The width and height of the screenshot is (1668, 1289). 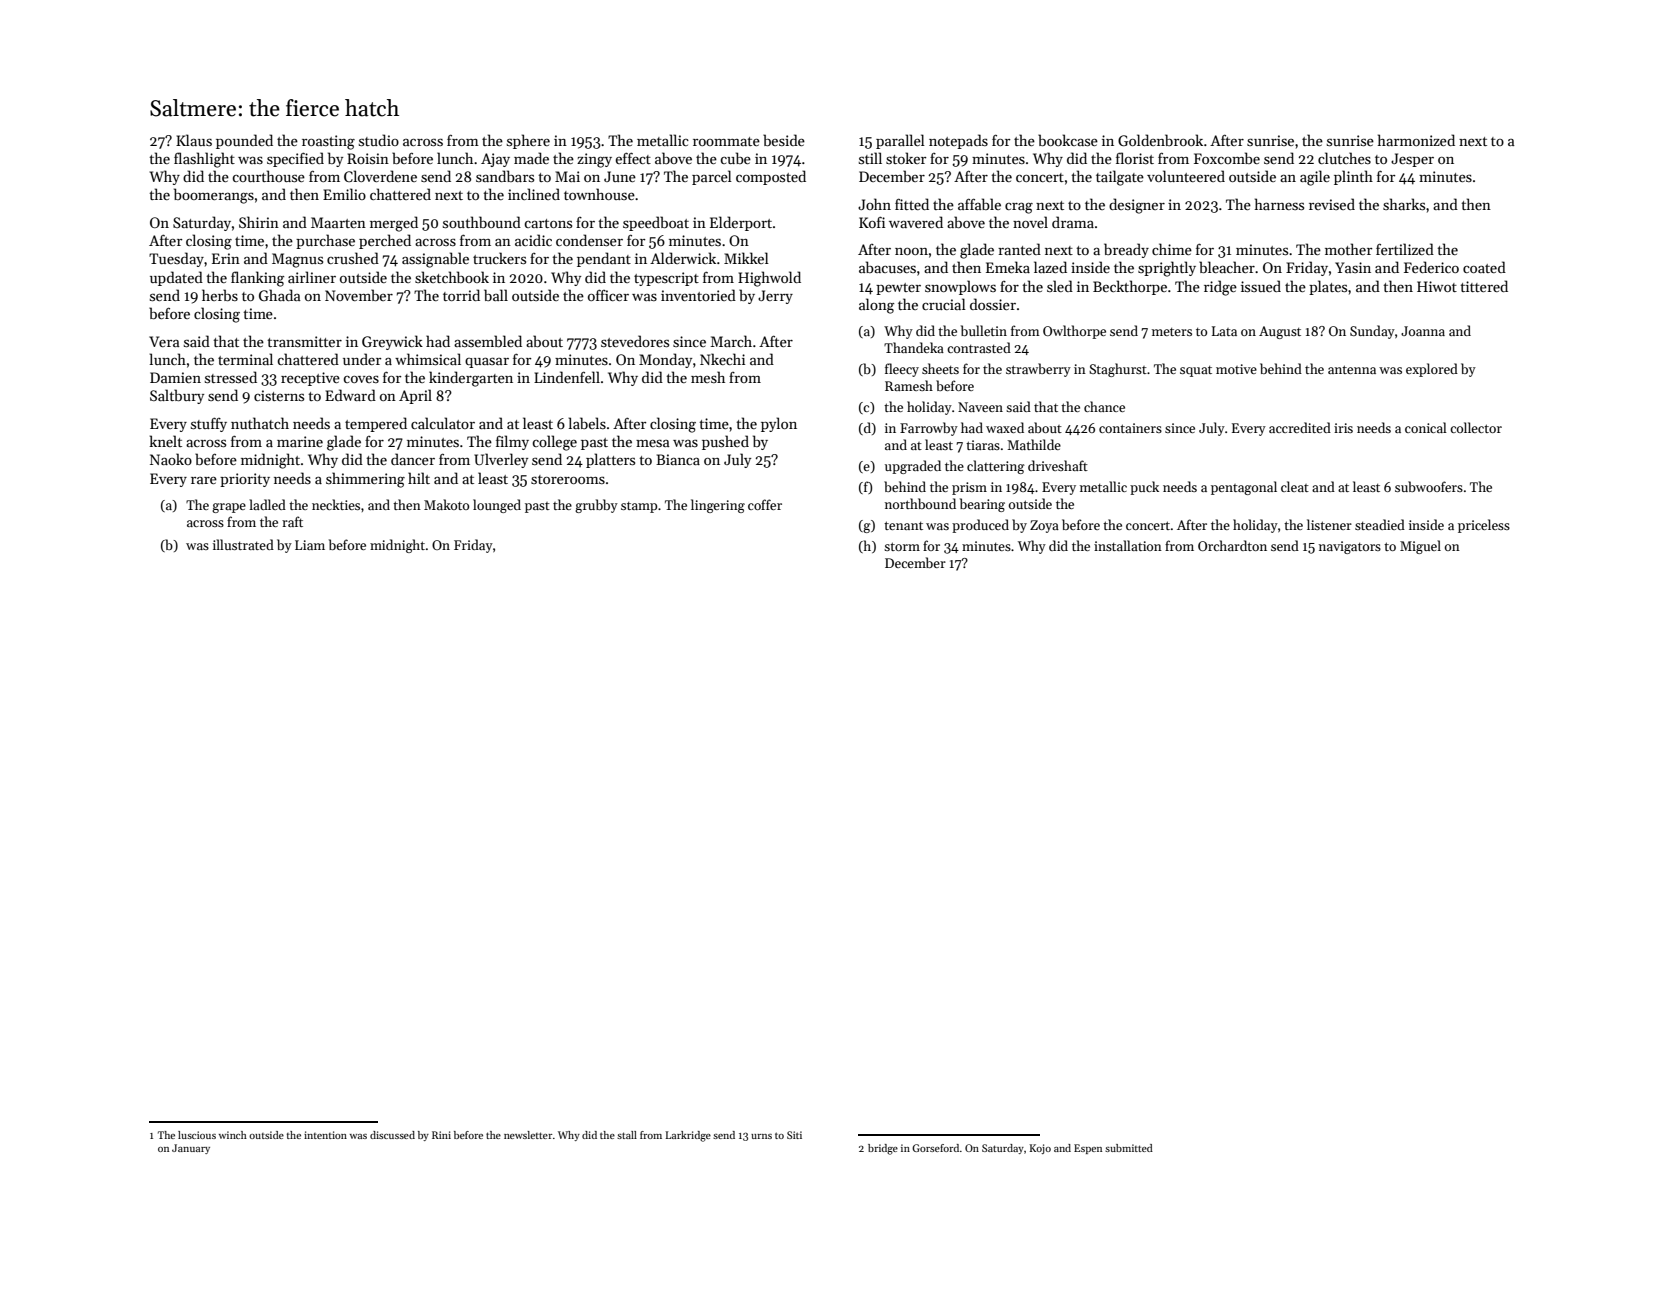 What do you see at coordinates (794, 1135) in the screenshot?
I see `Siti` at bounding box center [794, 1135].
